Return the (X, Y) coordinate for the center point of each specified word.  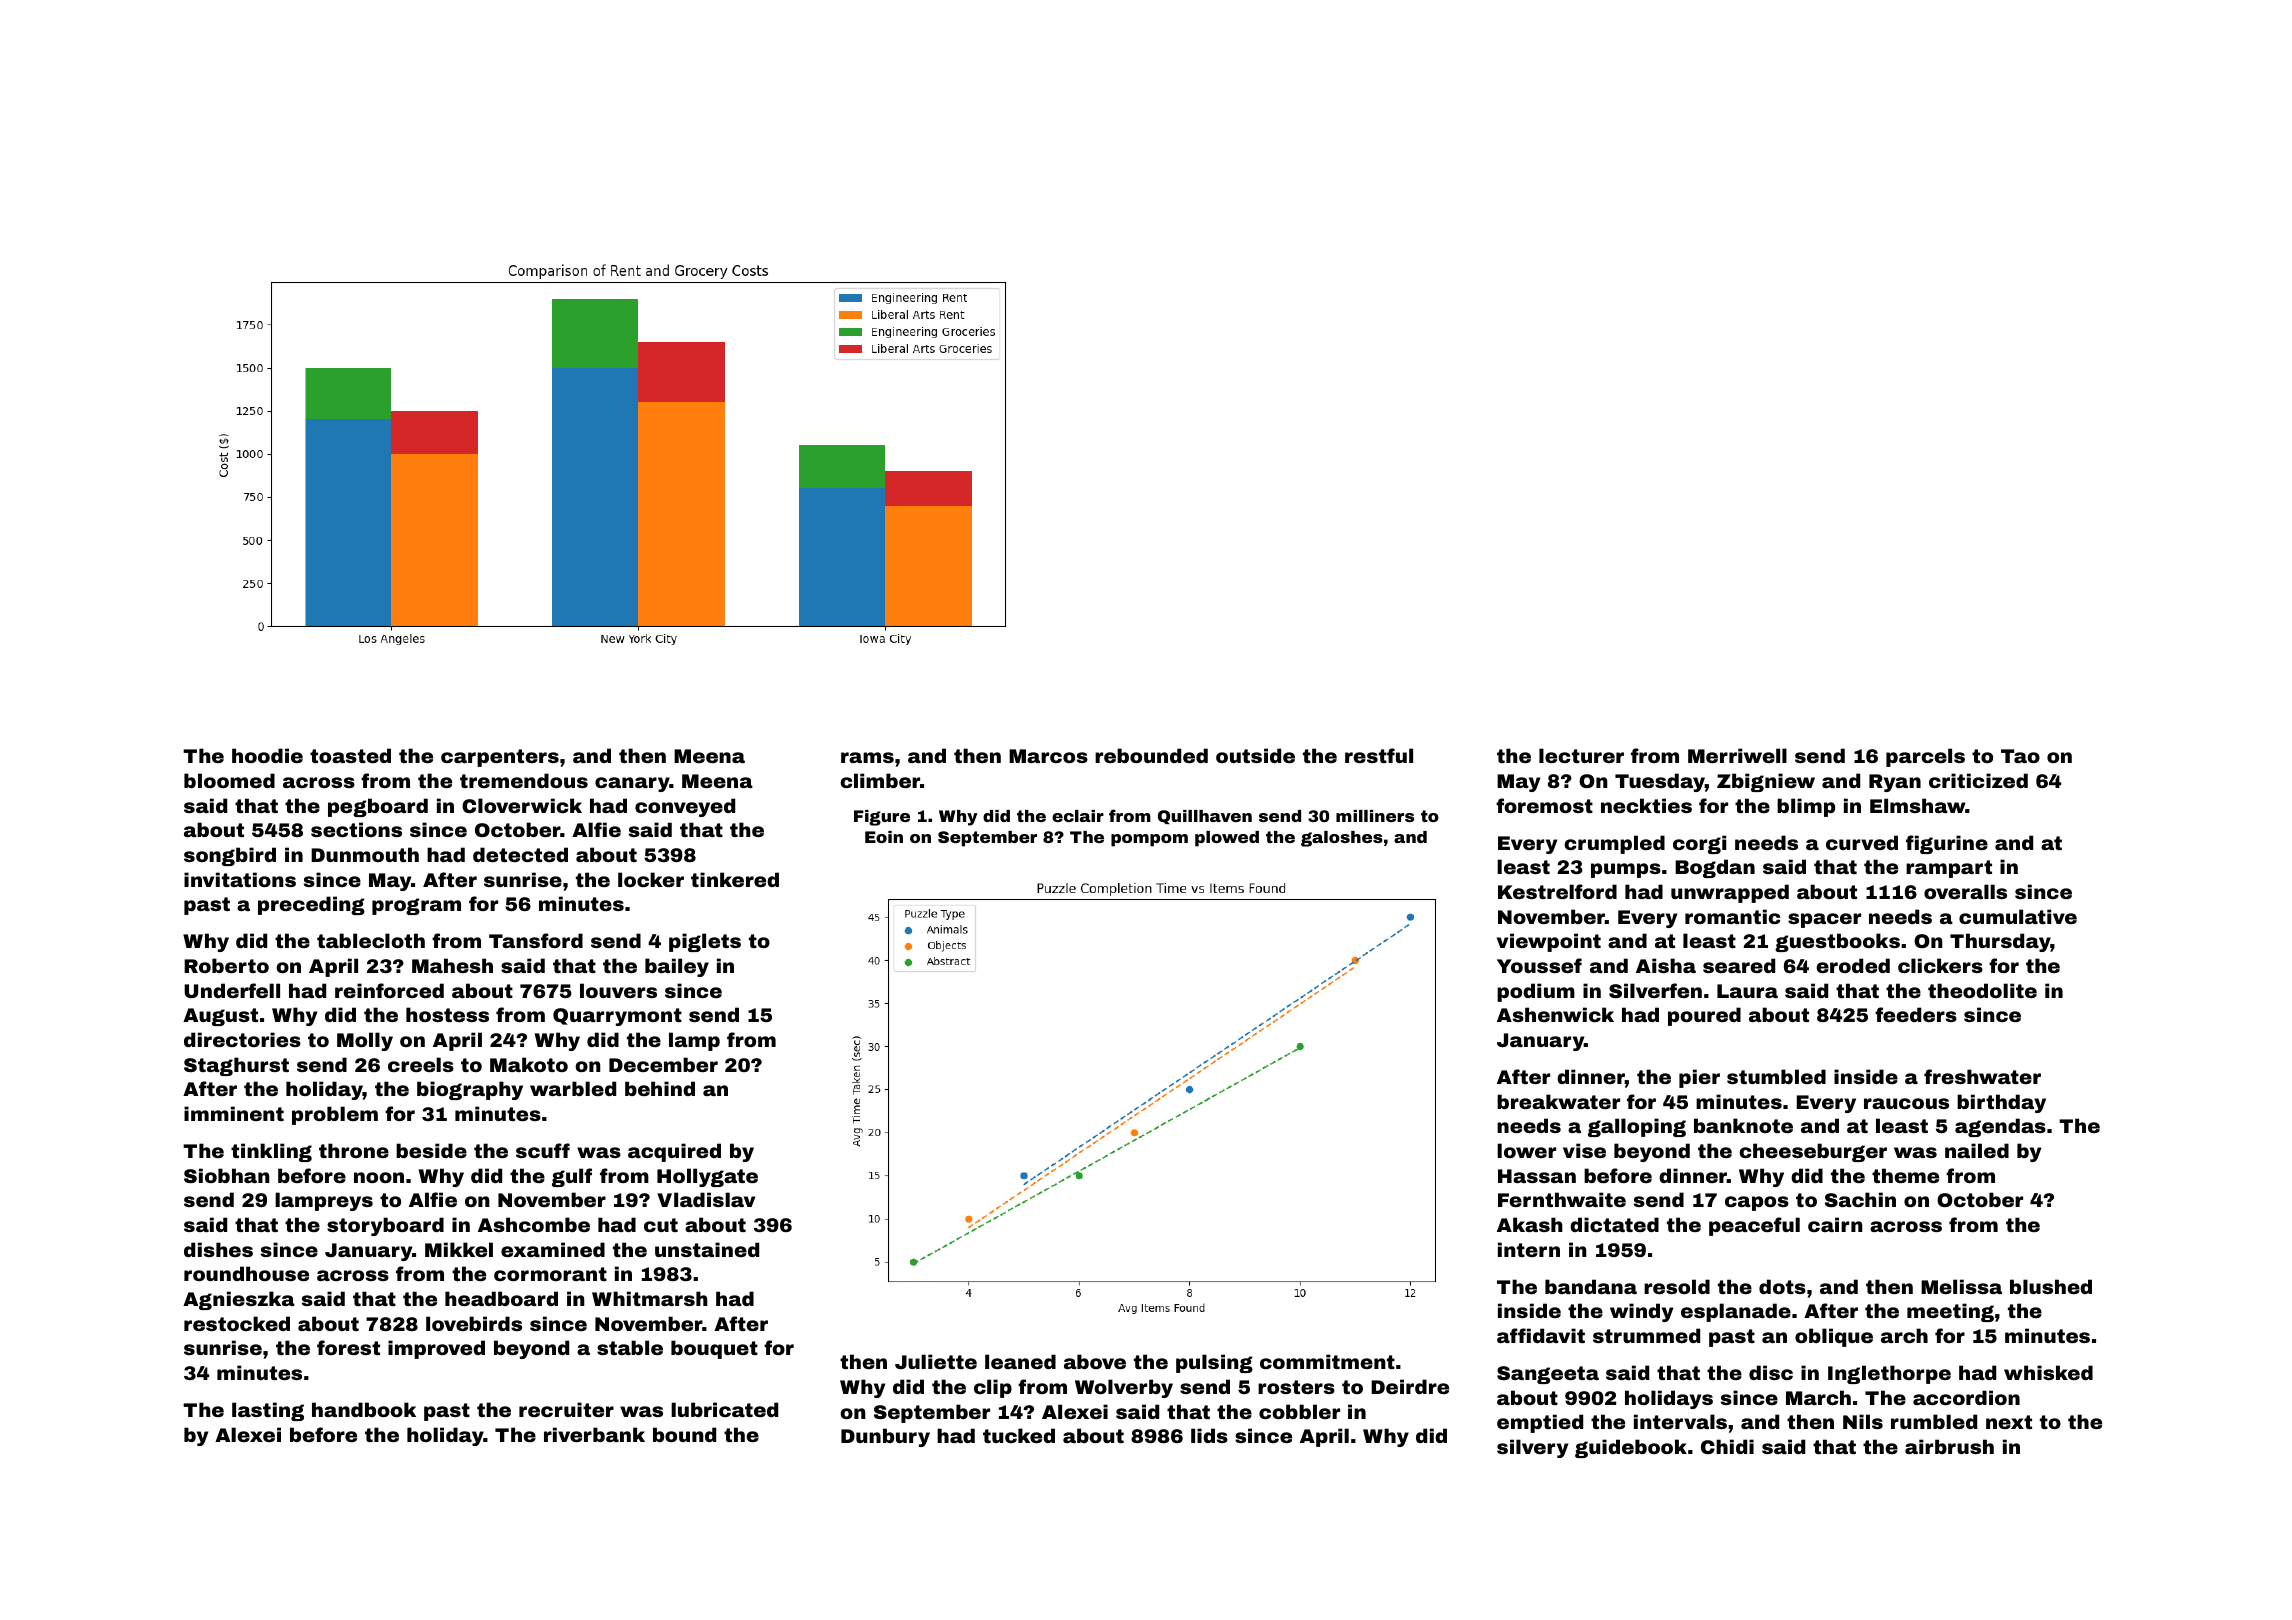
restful (1379, 755)
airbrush (1949, 1446)
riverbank (594, 1434)
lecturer (1581, 755)
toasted (350, 755)
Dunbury (885, 1437)
